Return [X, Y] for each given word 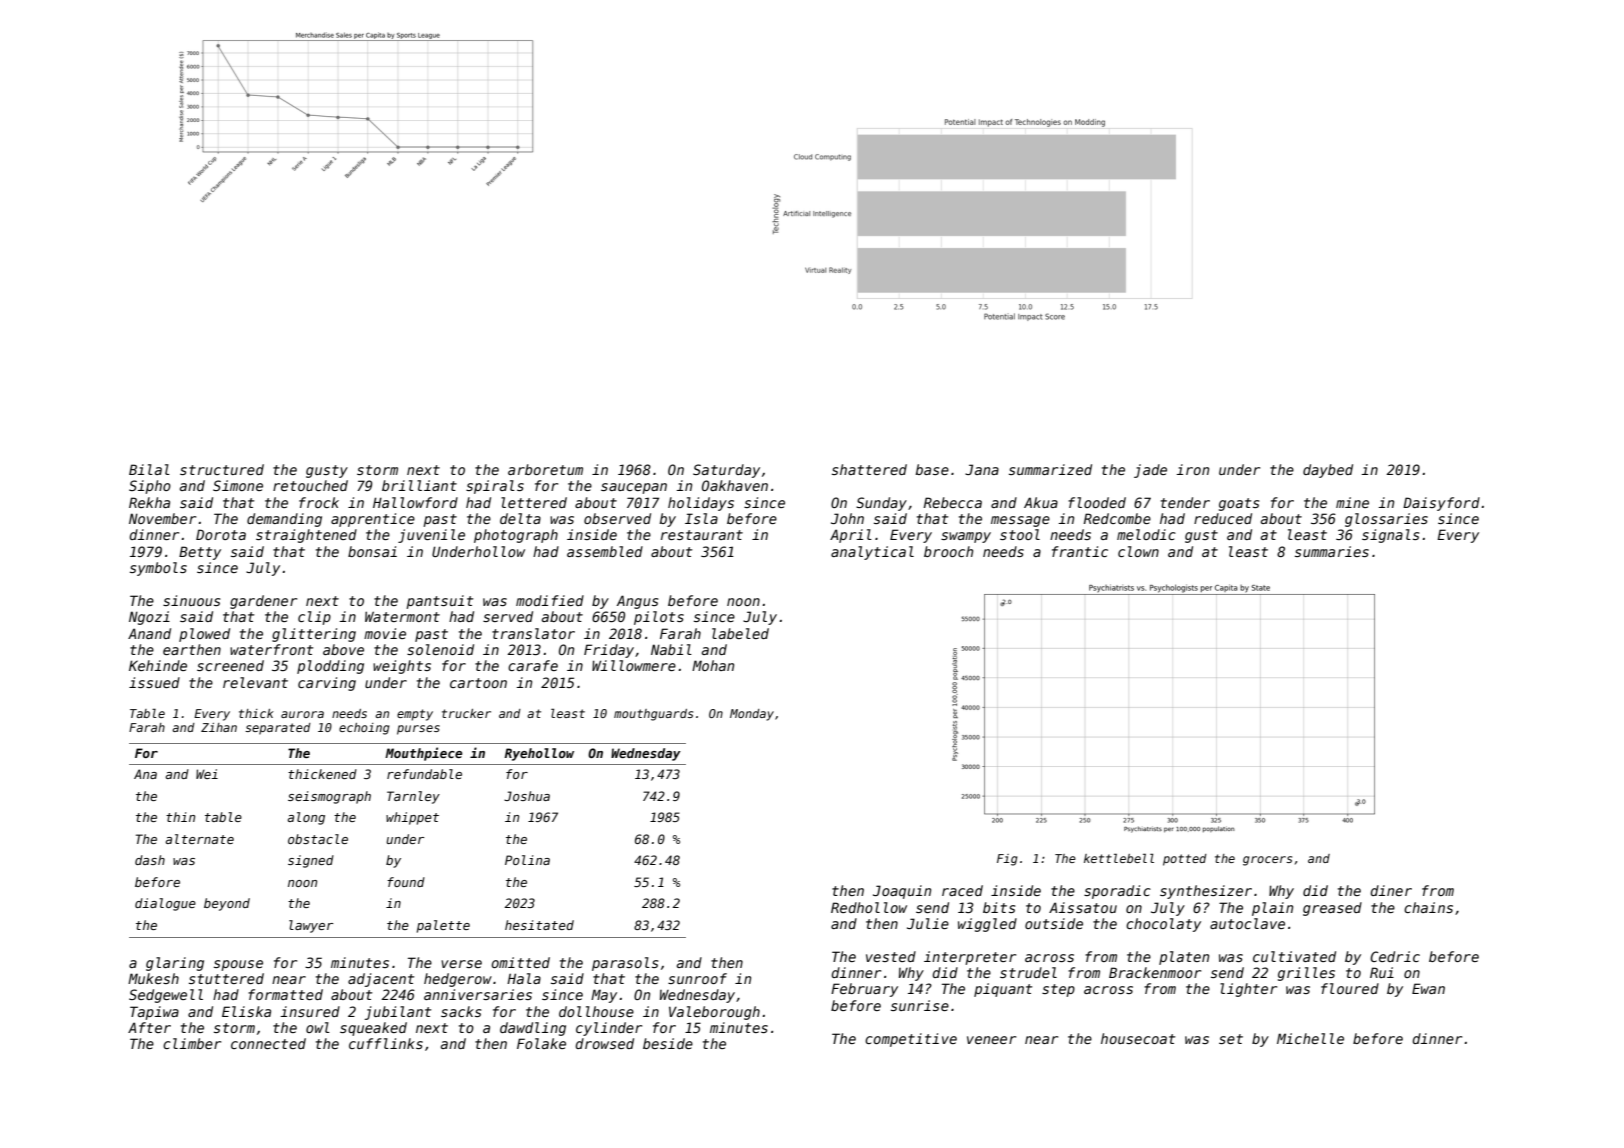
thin [180, 817]
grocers [1267, 861]
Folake [541, 1043]
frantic [1080, 551]
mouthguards [653, 715]
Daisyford [1441, 504]
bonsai [372, 551]
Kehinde [158, 665]
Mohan [713, 665]
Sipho [150, 487]
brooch [948, 551]
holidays [701, 504]
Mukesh [153, 978]
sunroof [697, 978]
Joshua [527, 796]
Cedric [1395, 956]
